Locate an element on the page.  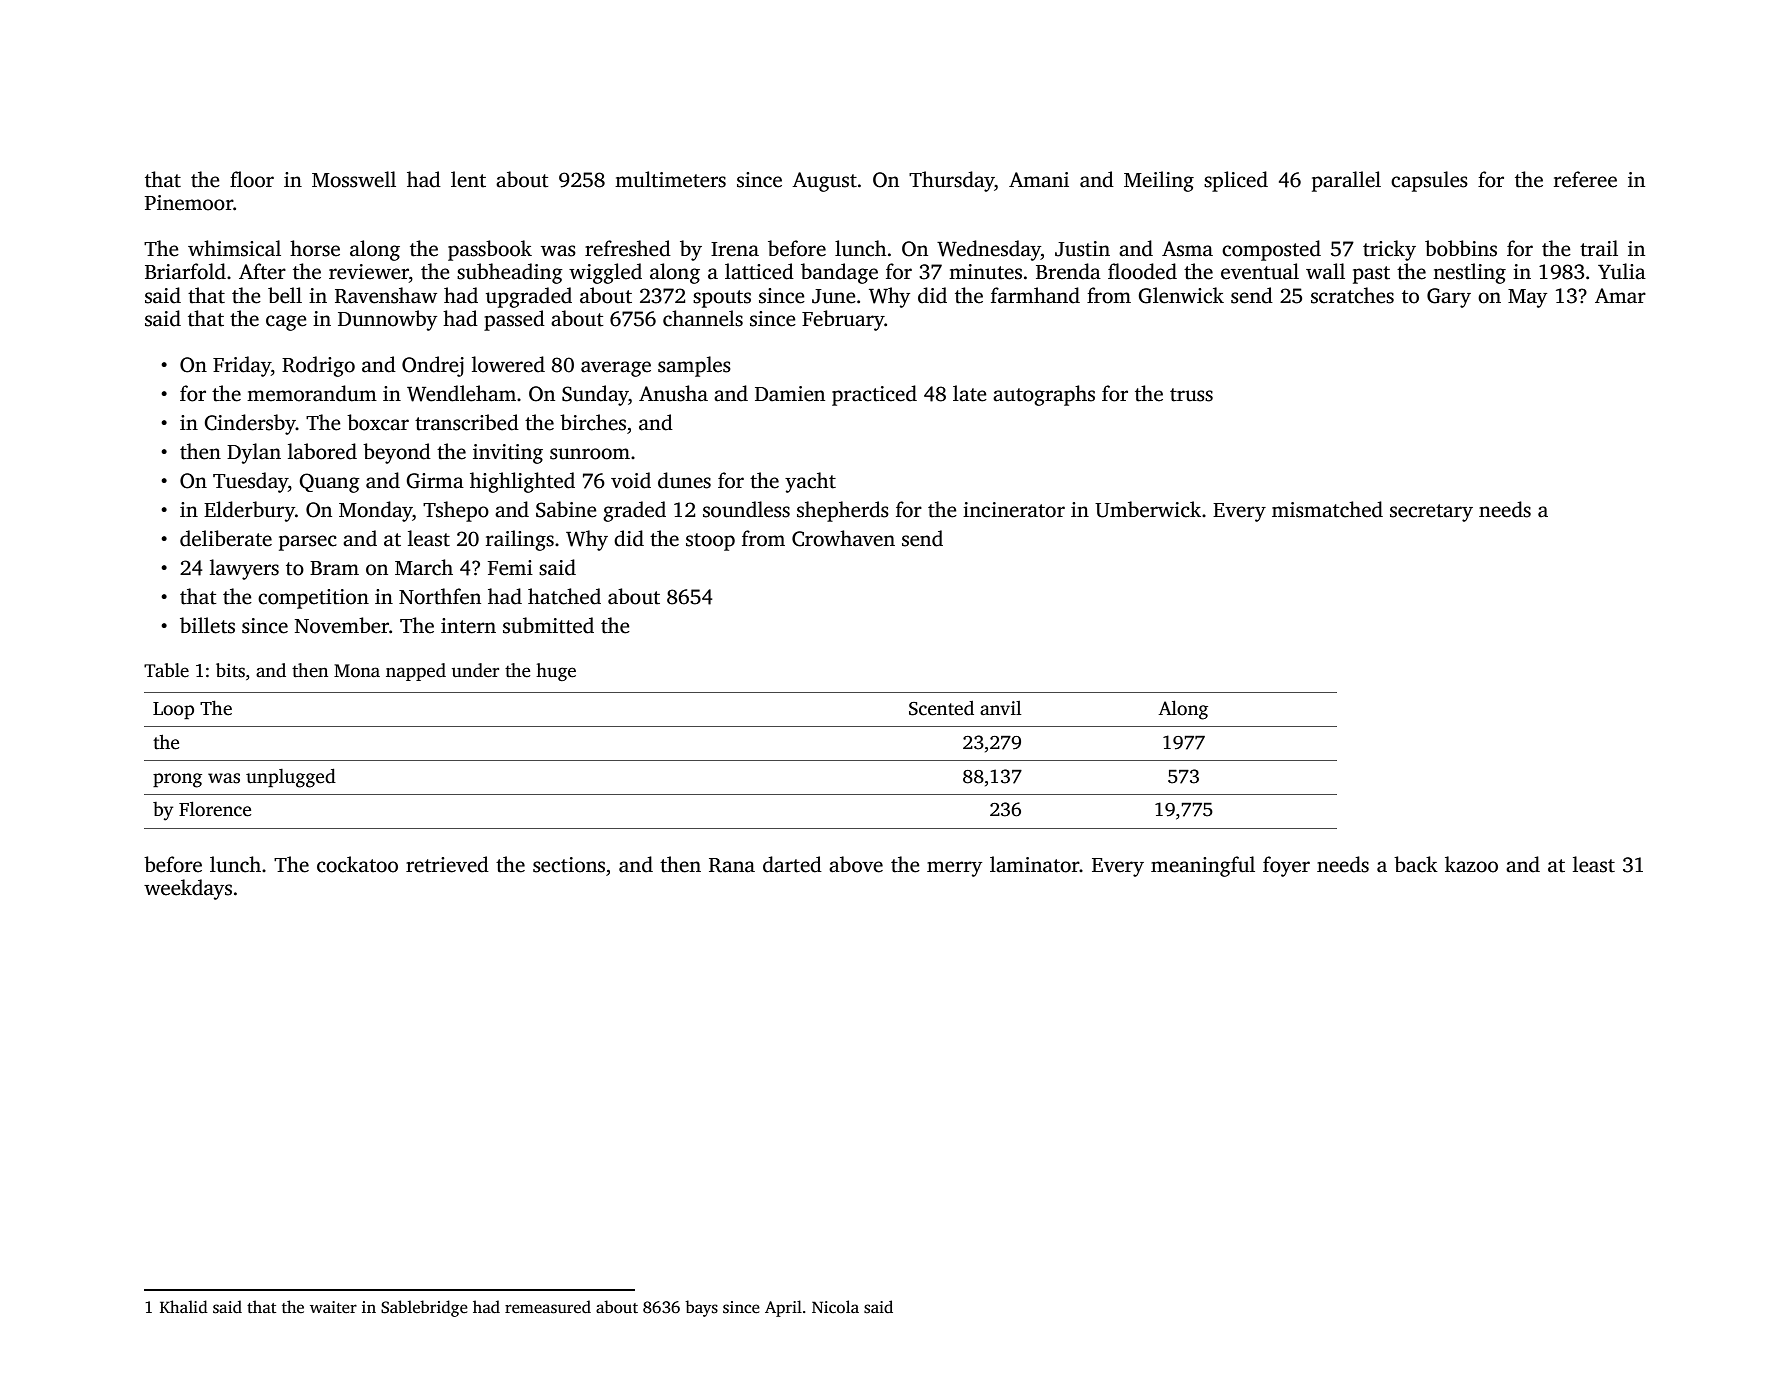
April is located at coordinates (783, 1308).
